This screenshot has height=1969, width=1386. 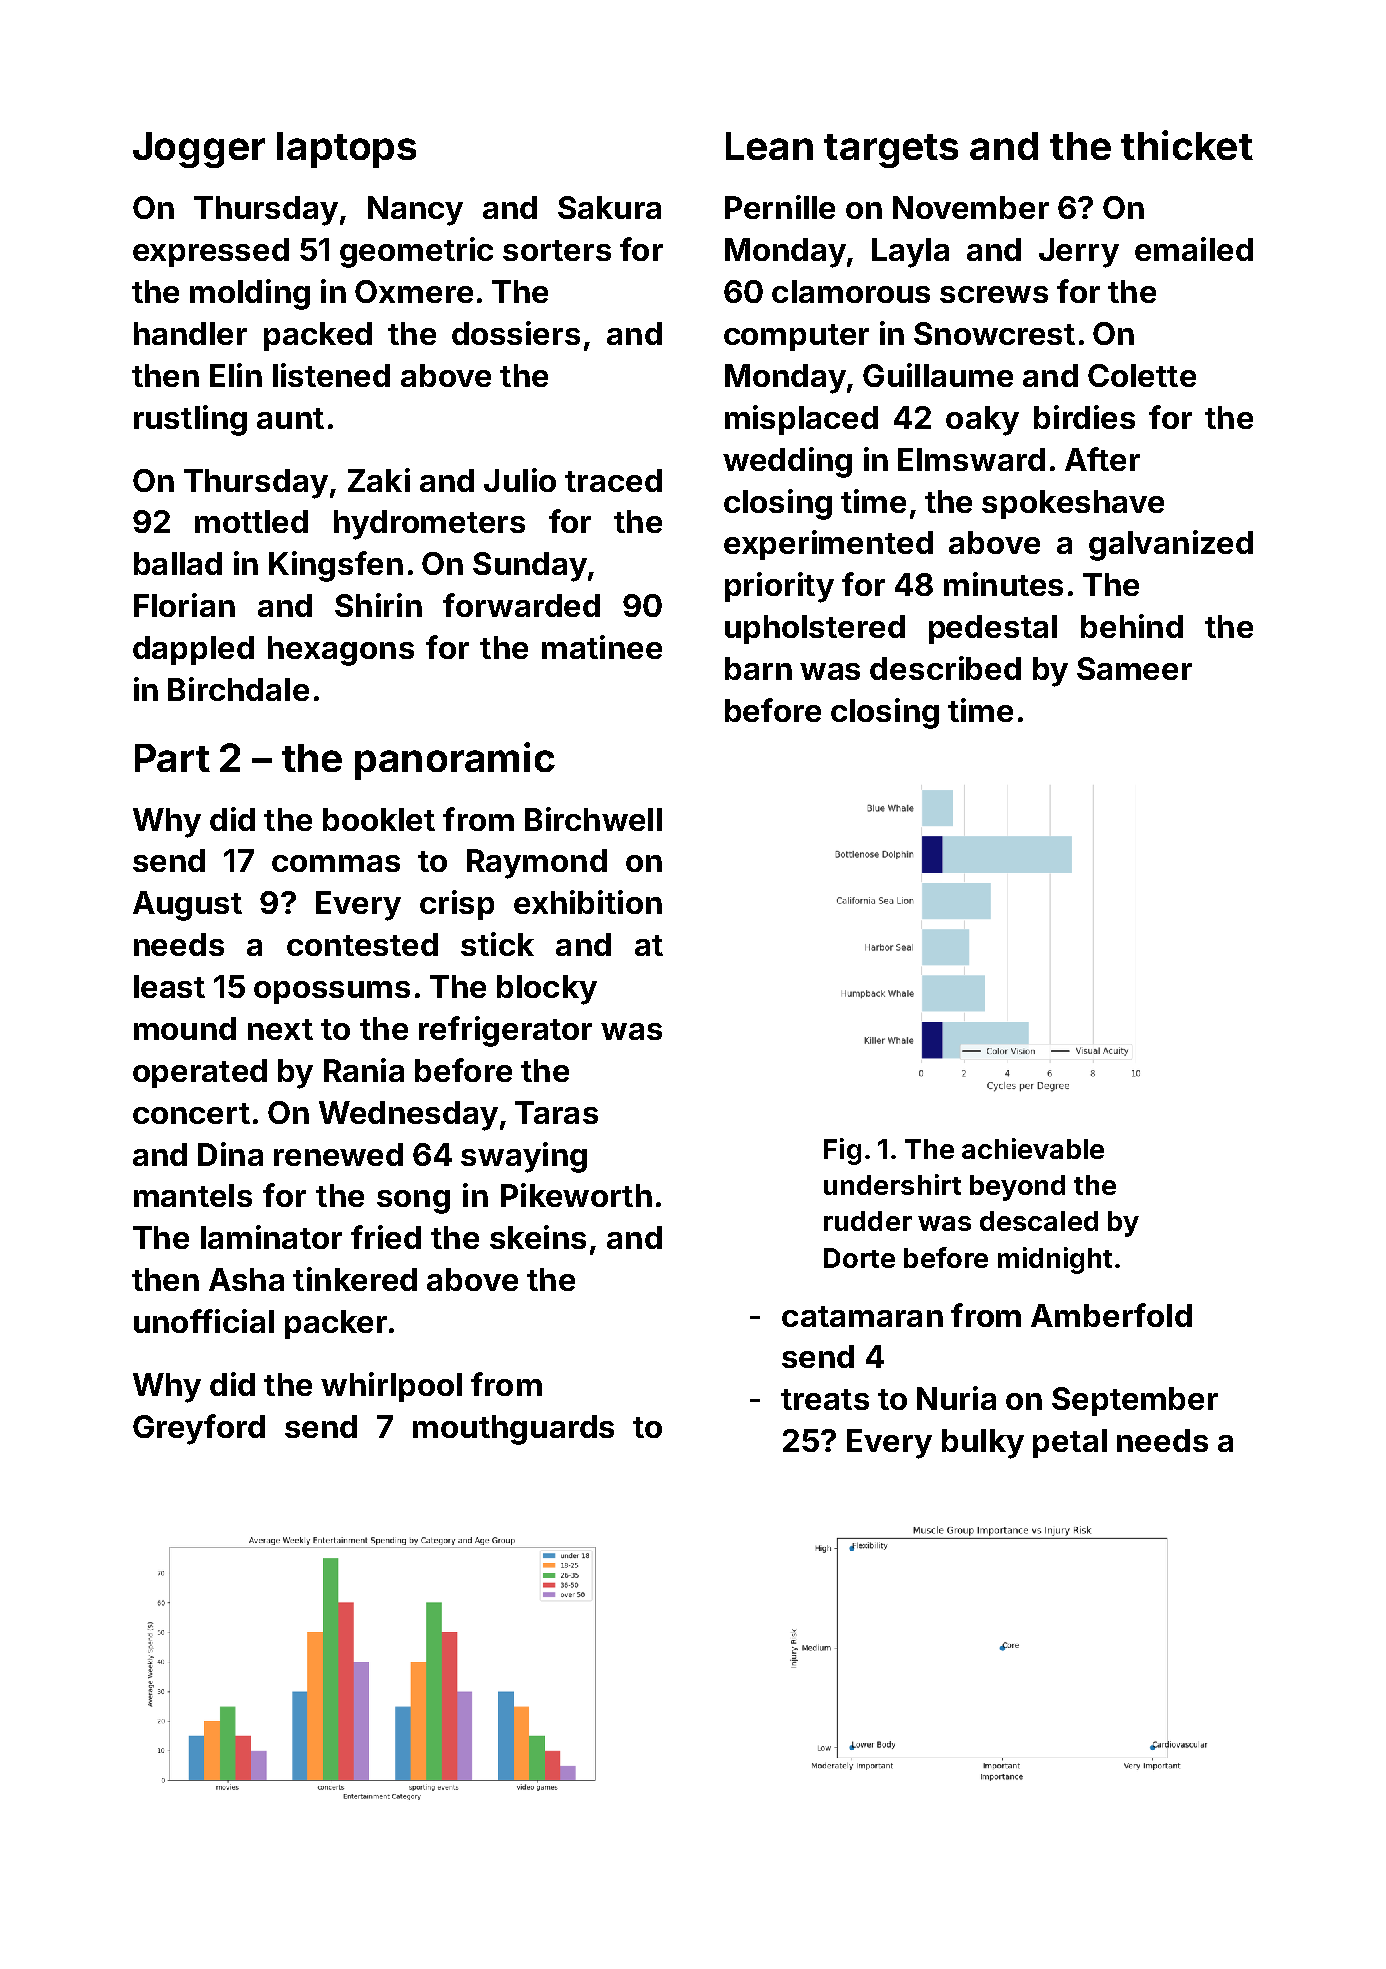 I want to click on Jogger, so click(x=199, y=150).
